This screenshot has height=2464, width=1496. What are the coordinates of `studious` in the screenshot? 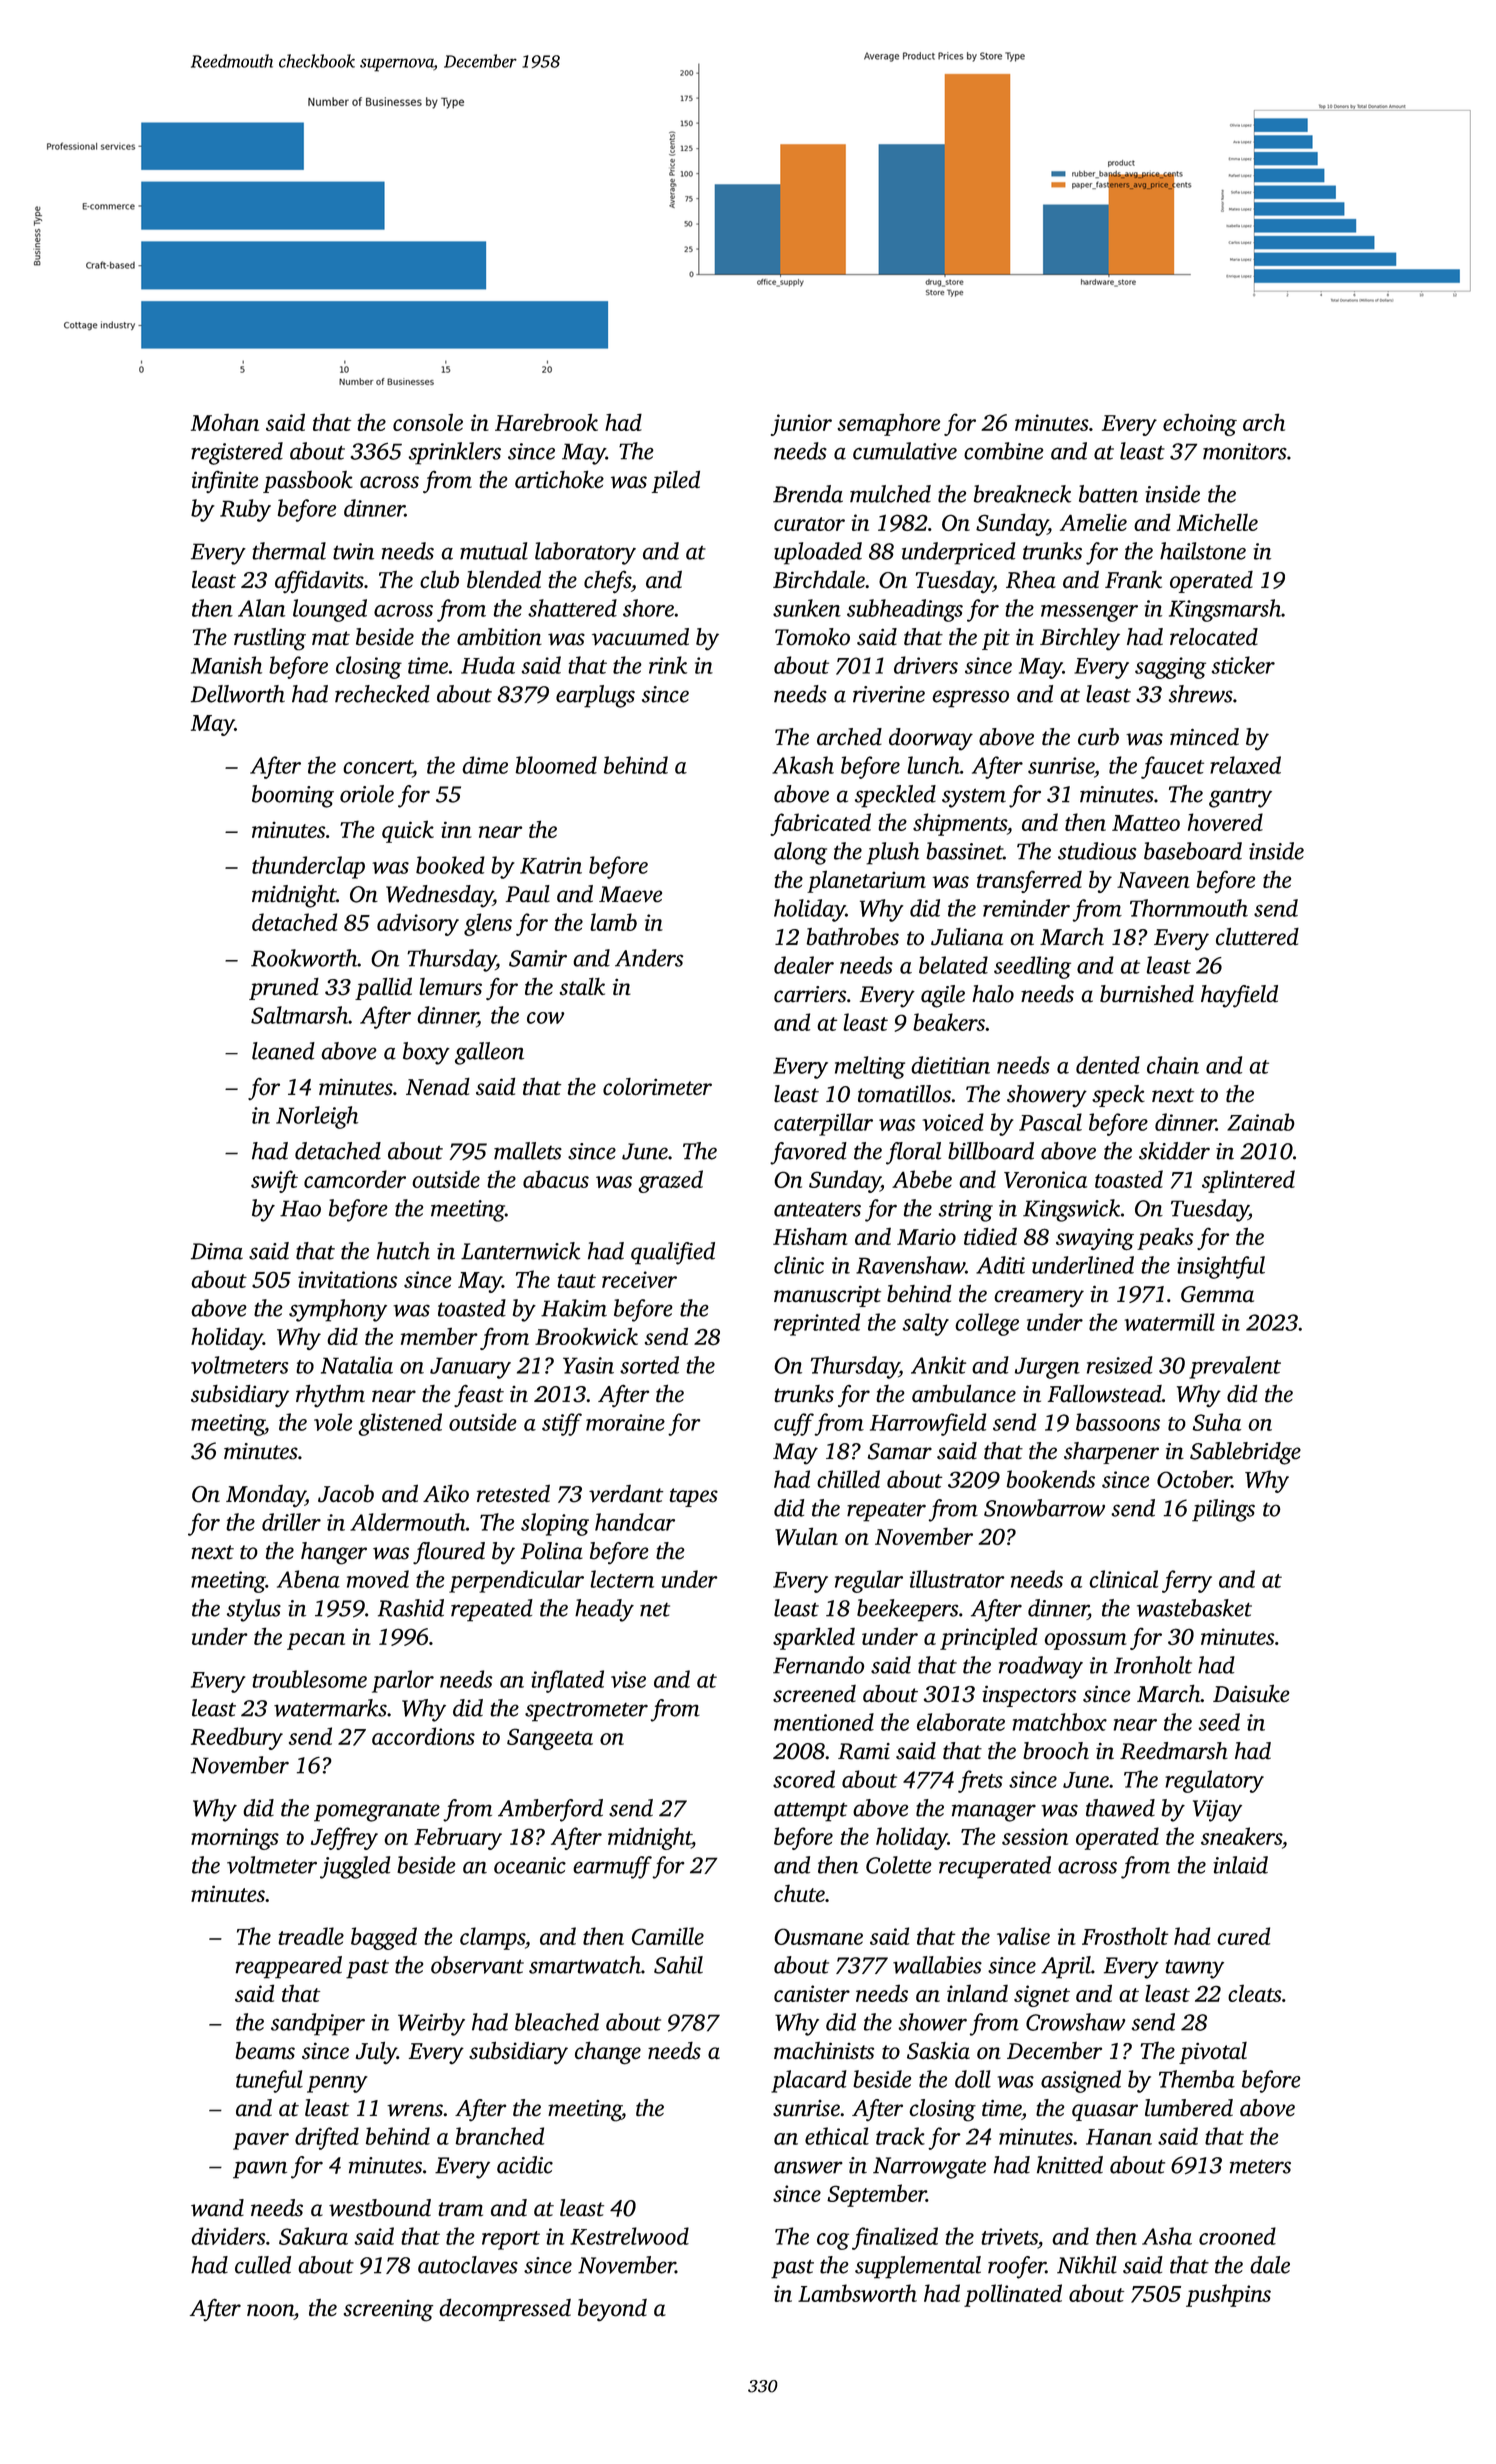 It's located at (1097, 851).
